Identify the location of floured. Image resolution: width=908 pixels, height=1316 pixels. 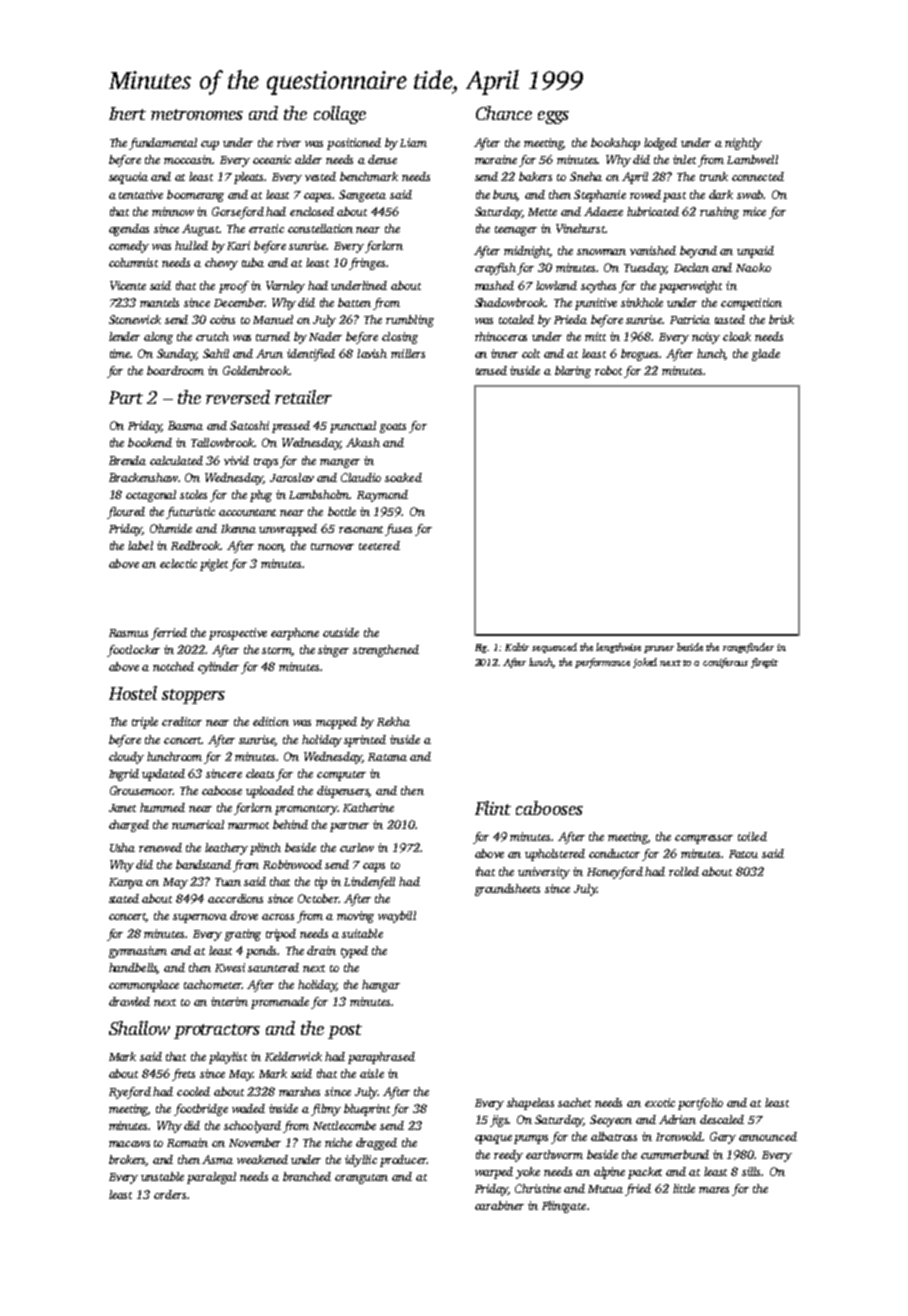
(126, 513).
